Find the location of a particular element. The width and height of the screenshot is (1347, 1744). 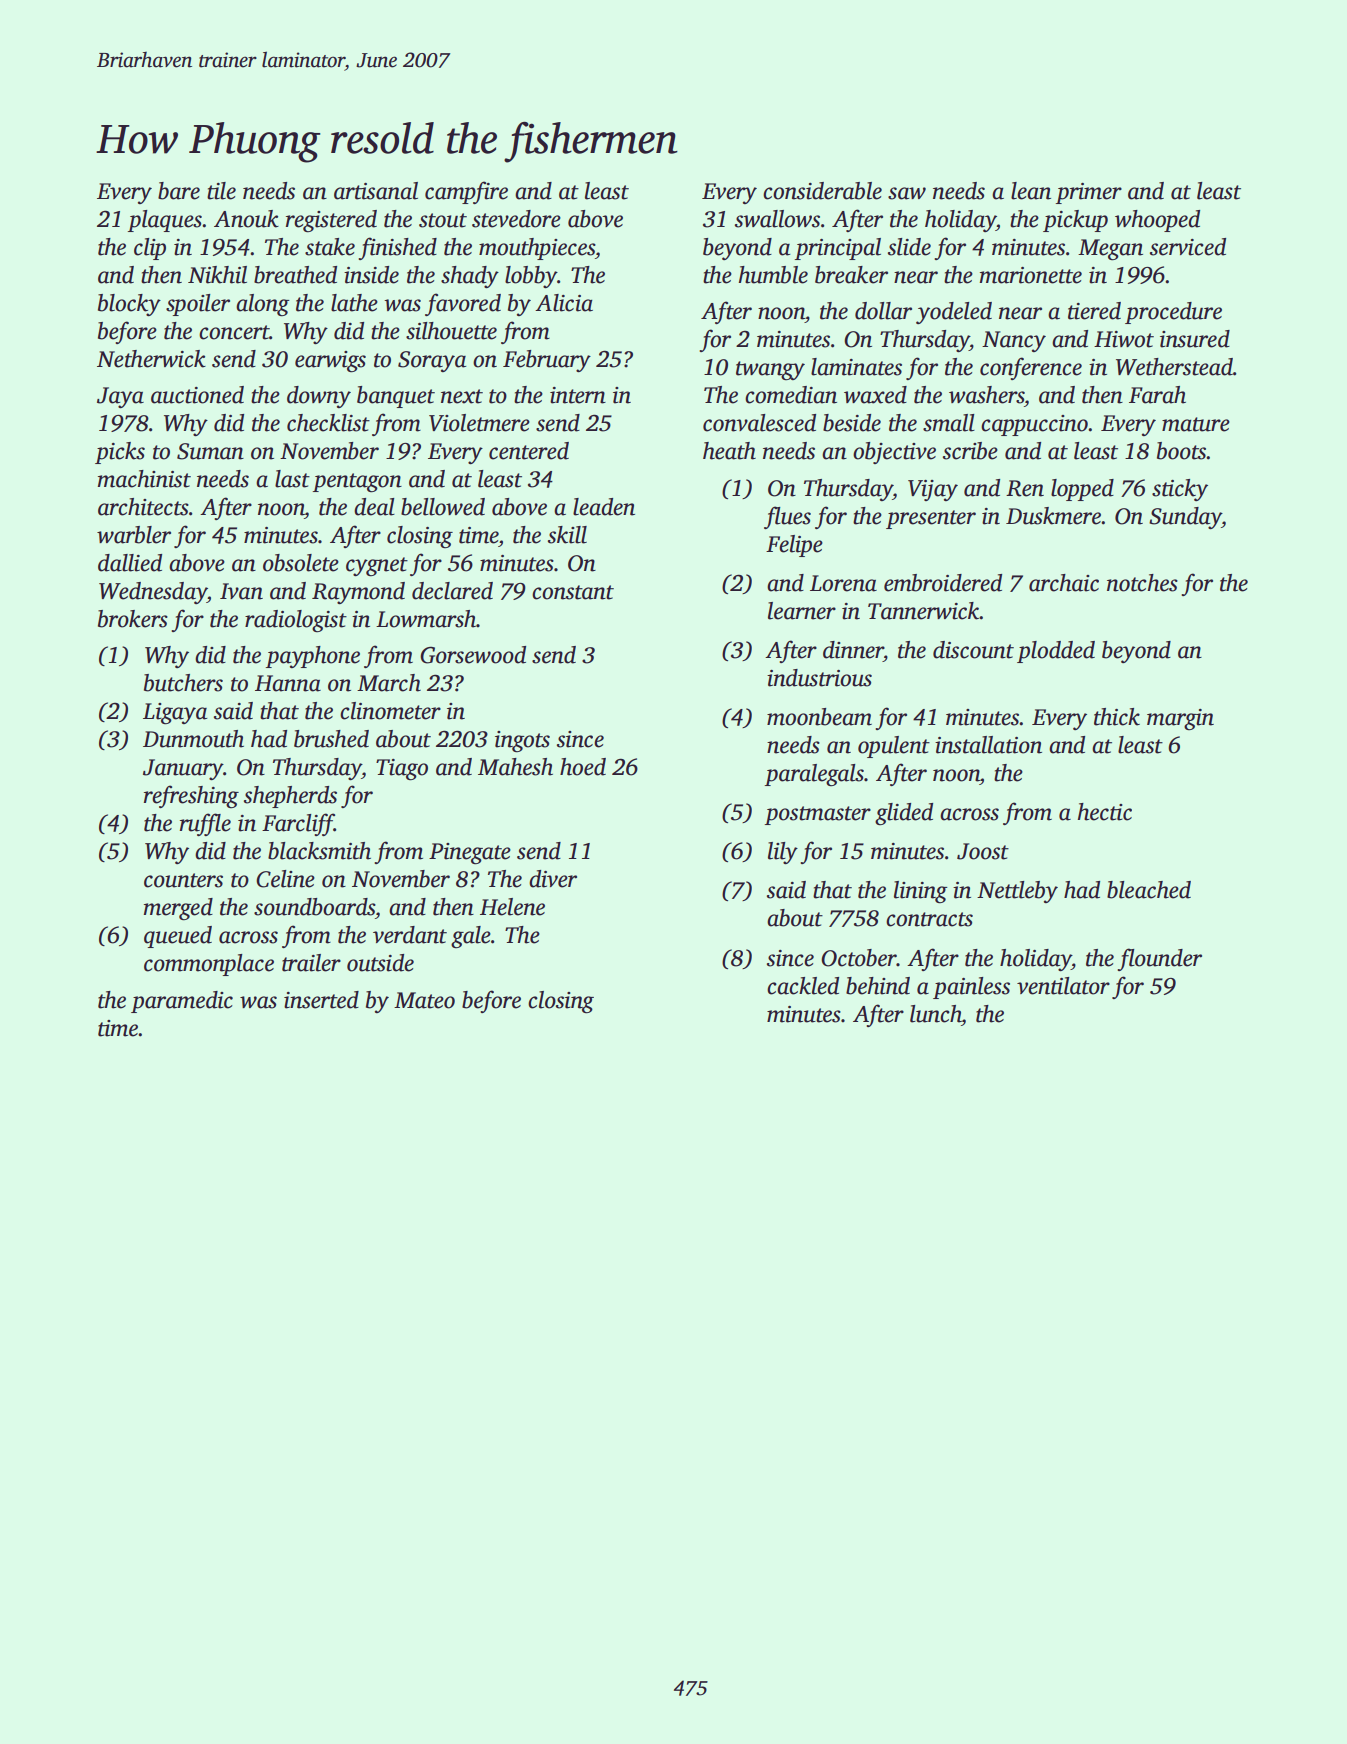

inserted is located at coordinates (321, 1000).
